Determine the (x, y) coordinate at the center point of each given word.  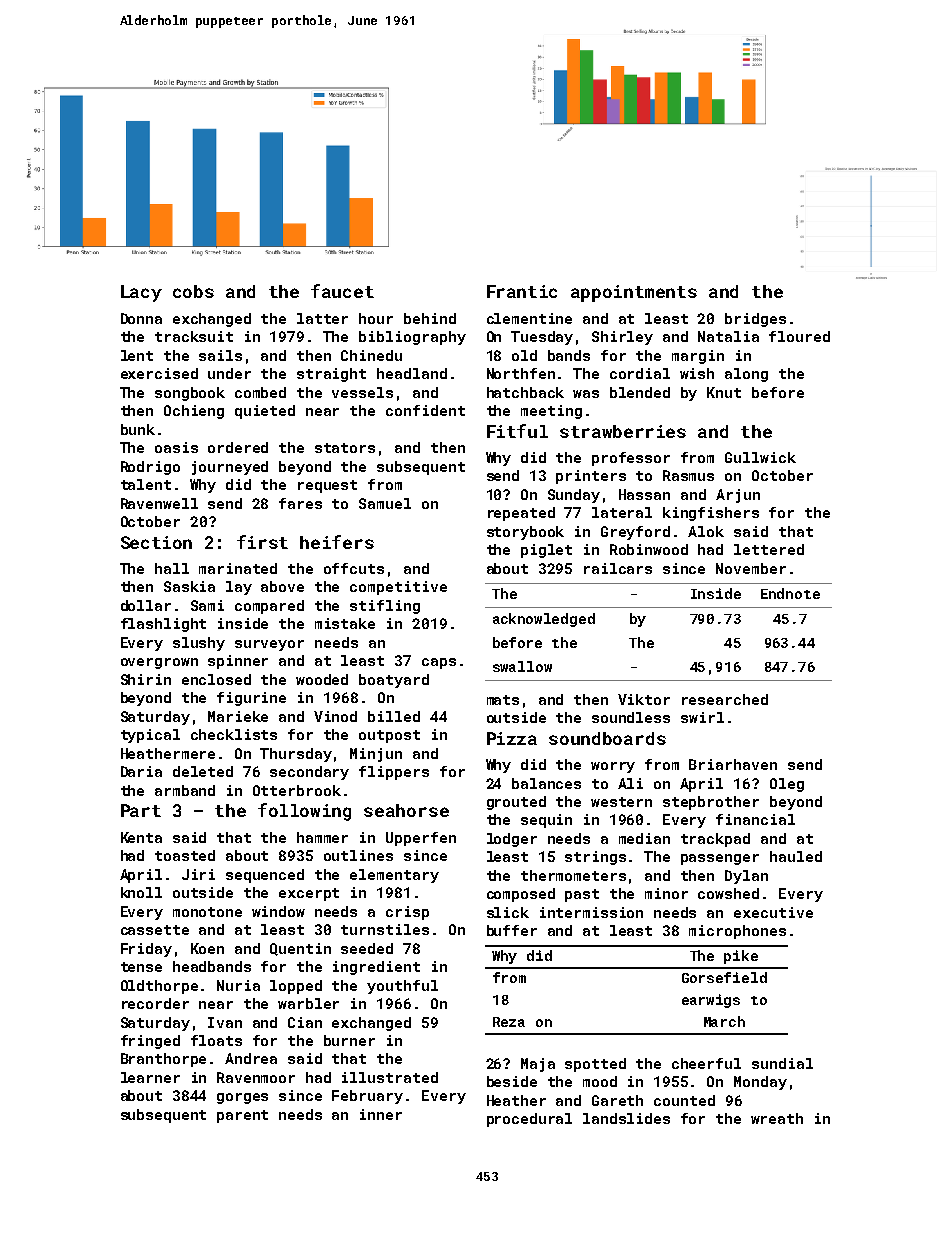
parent (242, 1116)
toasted (185, 855)
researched (725, 699)
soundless (631, 717)
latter (322, 318)
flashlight (163, 625)
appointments (634, 293)
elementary (394, 876)
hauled (796, 856)
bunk (138, 429)
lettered (769, 549)
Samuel (385, 503)
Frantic (522, 291)
